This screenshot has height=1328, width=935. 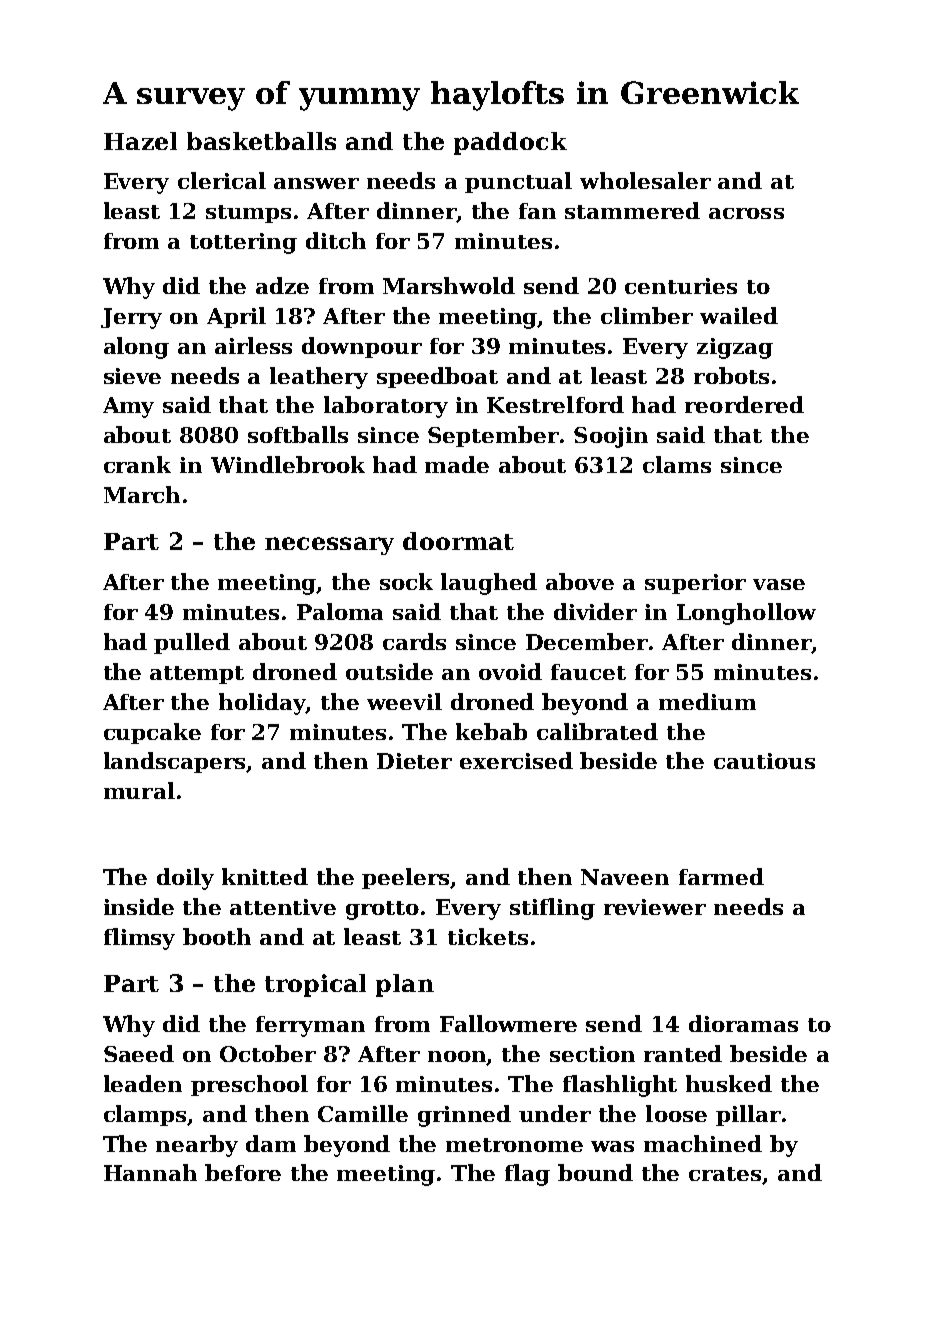 What do you see at coordinates (139, 1053) in the screenshot?
I see `Saeed` at bounding box center [139, 1053].
